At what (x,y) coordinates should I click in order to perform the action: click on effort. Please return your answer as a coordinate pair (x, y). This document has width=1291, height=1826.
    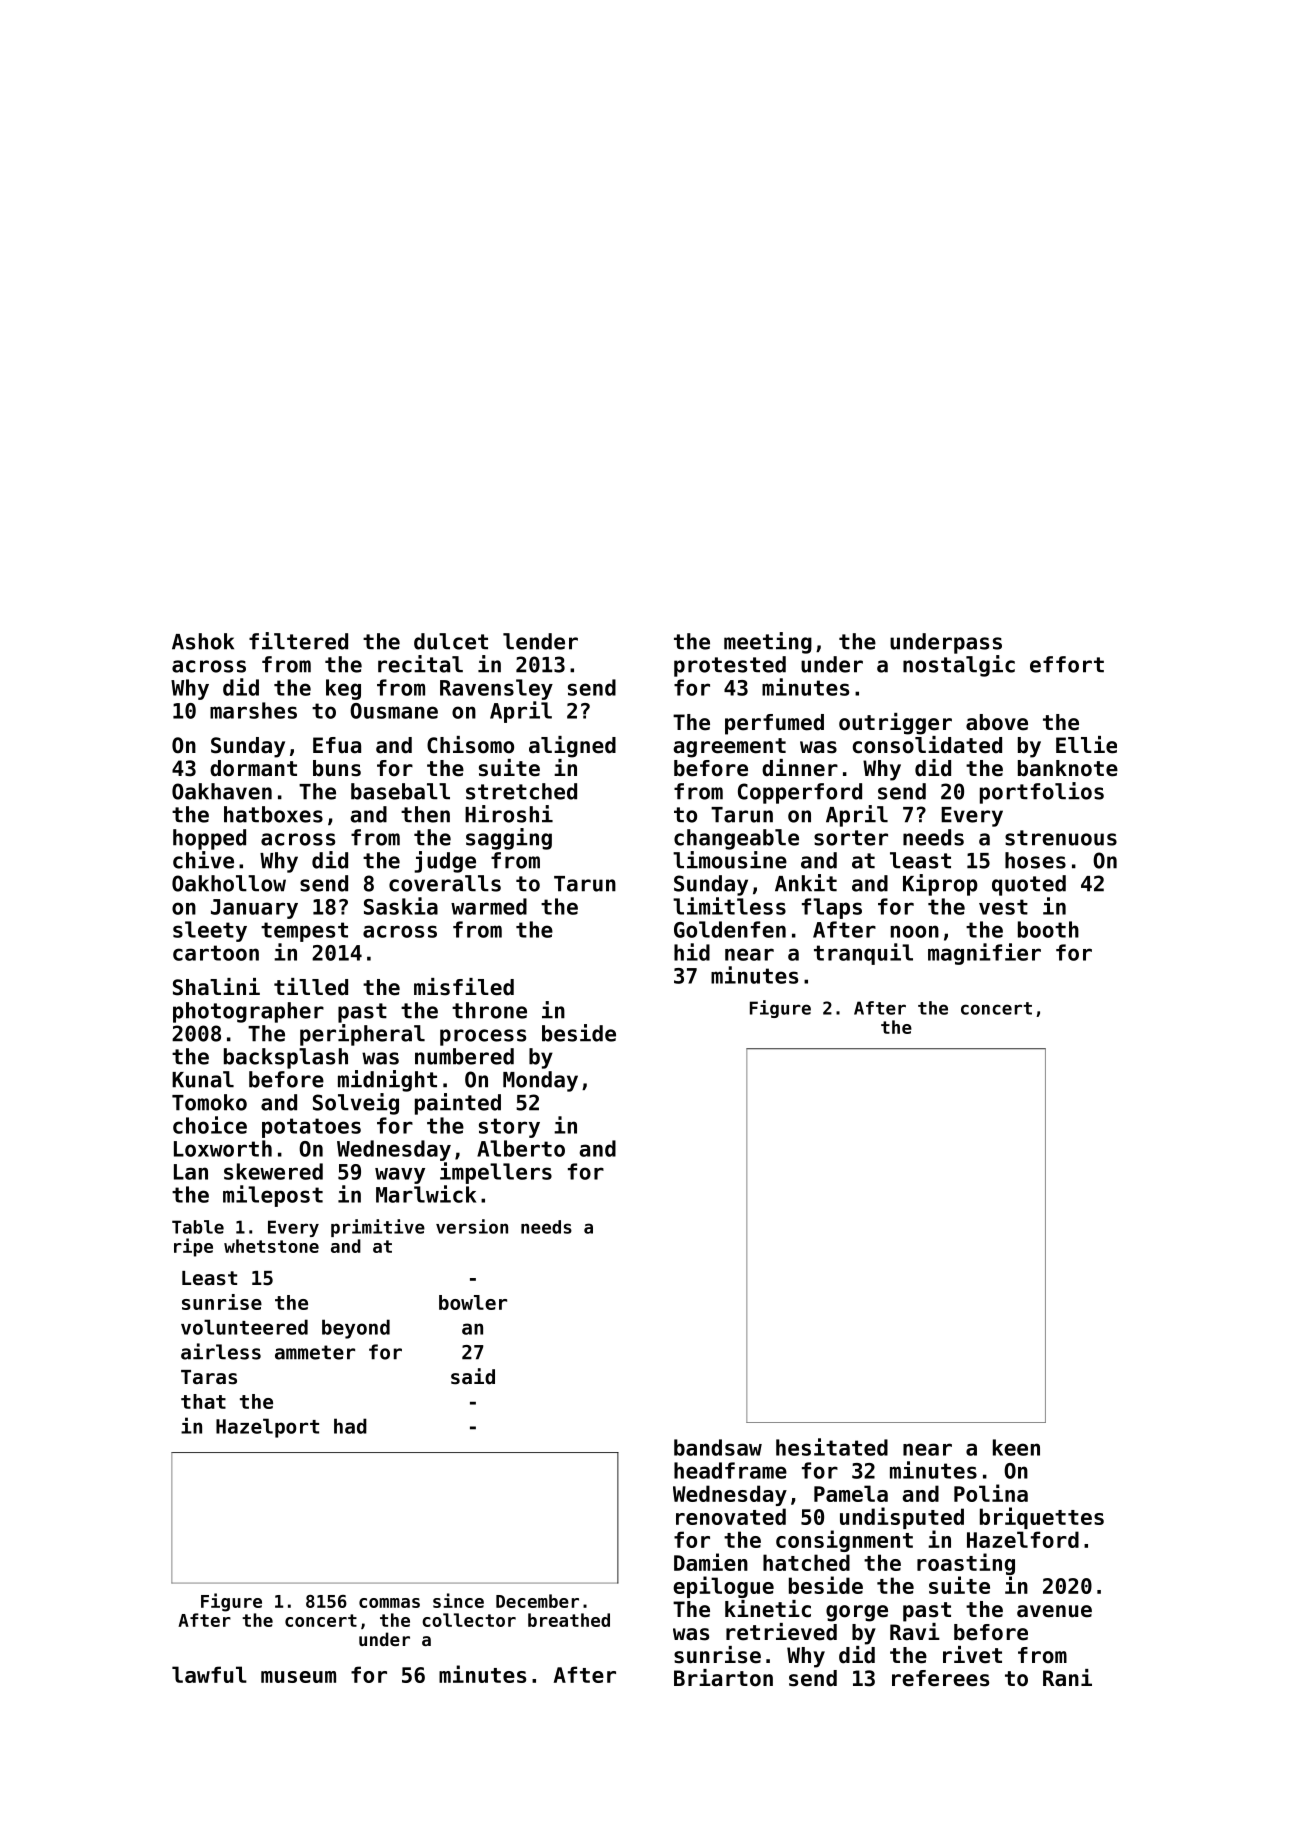
    Looking at the image, I should click on (1067, 664).
